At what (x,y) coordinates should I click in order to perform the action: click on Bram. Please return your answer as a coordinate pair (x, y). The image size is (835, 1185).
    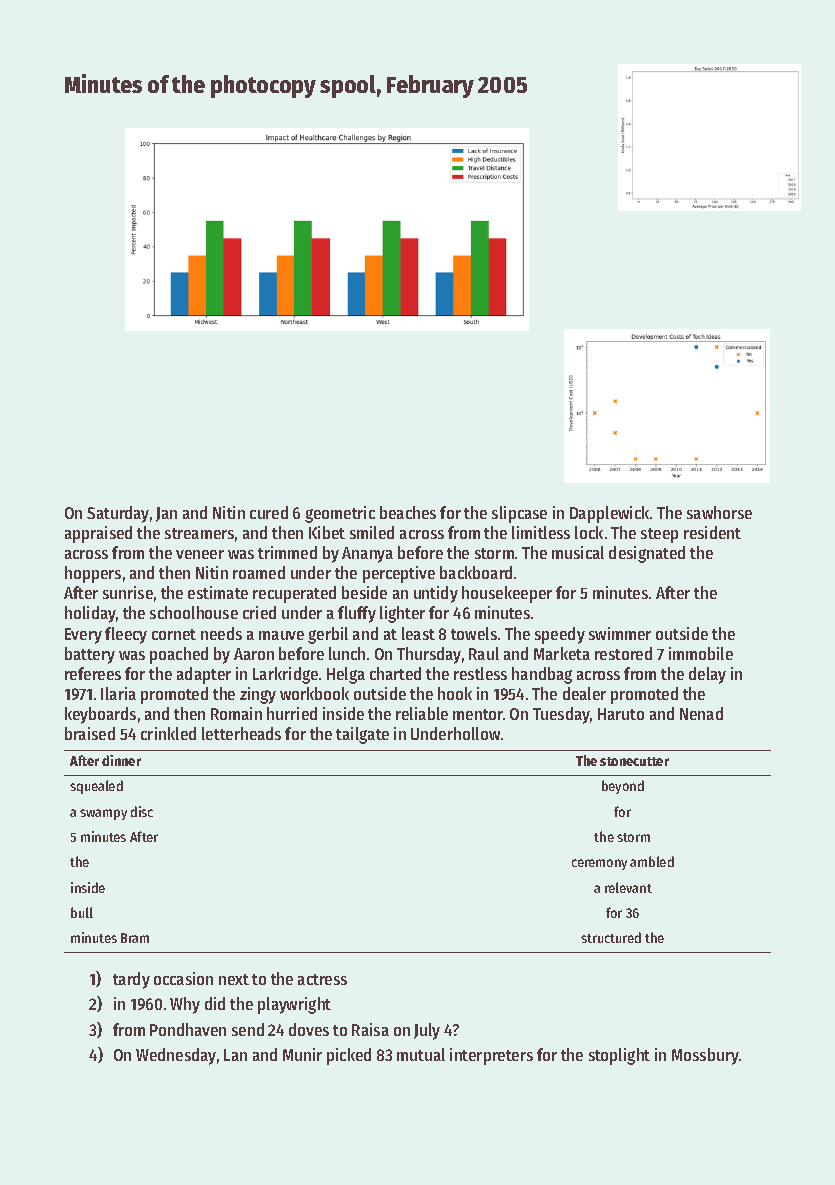
    Looking at the image, I should click on (135, 938).
